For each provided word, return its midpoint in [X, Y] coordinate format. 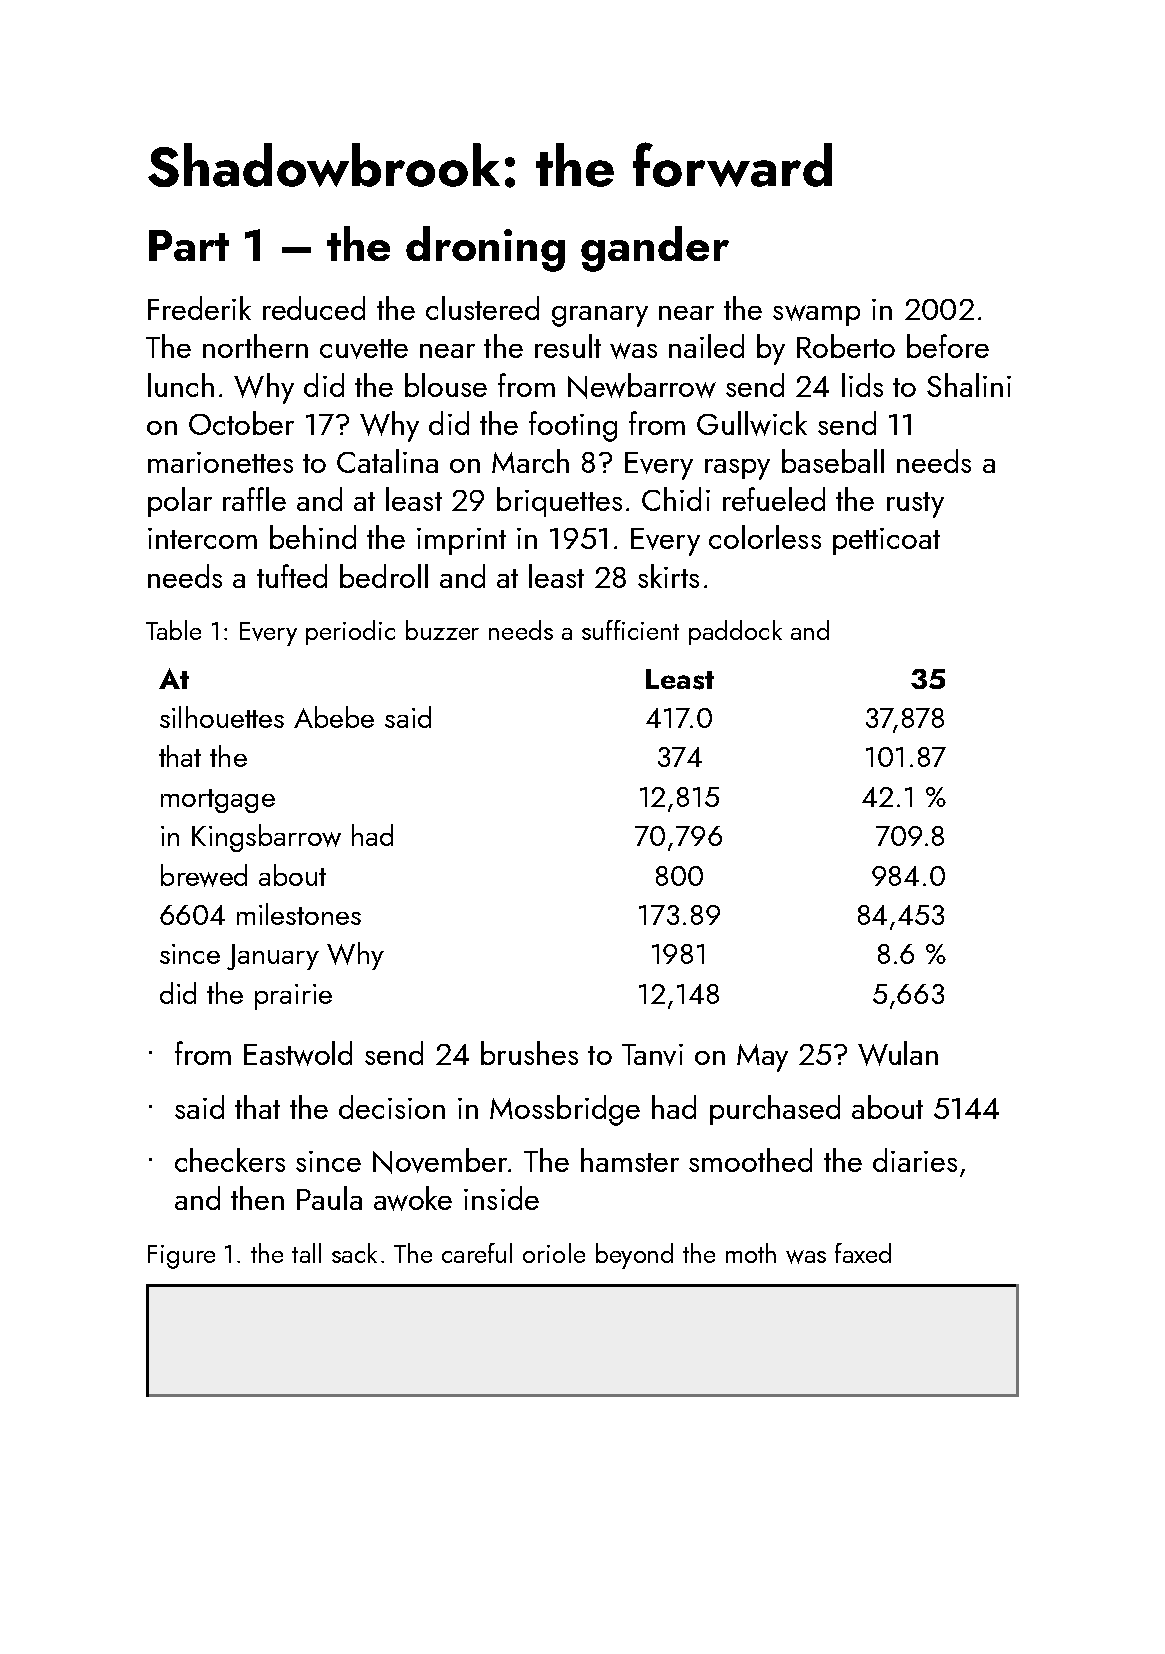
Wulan [898, 1053]
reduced [314, 308]
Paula [329, 1198]
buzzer [442, 630]
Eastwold [298, 1053]
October [241, 423]
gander [655, 249]
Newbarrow [642, 386]
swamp [816, 315]
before [948, 346]
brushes [529, 1053]
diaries [915, 1160]
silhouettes [222, 717]
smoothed [750, 1160]
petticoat [886, 541]
